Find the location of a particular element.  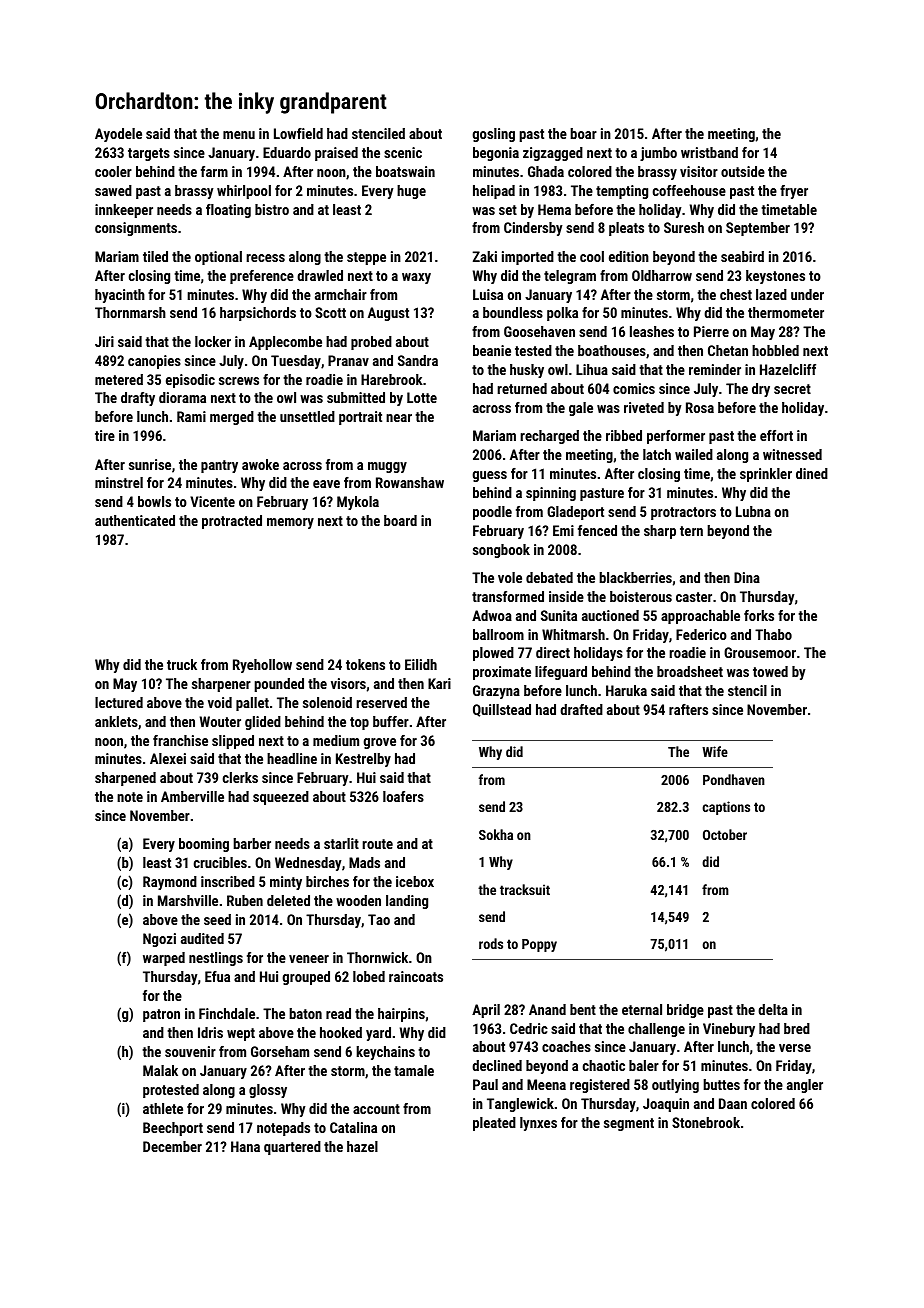

Mykola is located at coordinates (358, 503).
